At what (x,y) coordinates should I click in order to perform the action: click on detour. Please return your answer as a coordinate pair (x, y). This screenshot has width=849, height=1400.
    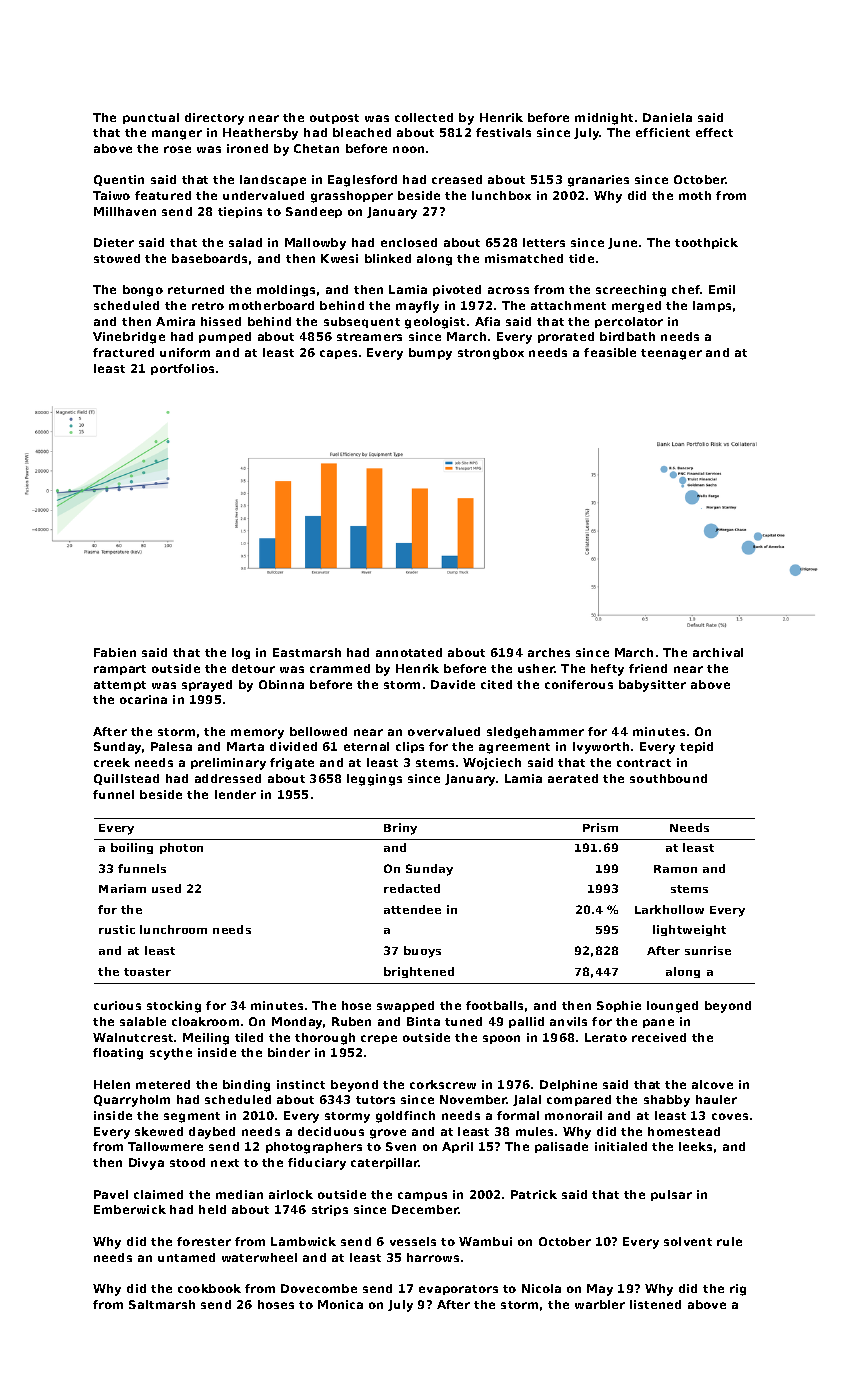
    Looking at the image, I should click on (253, 668).
